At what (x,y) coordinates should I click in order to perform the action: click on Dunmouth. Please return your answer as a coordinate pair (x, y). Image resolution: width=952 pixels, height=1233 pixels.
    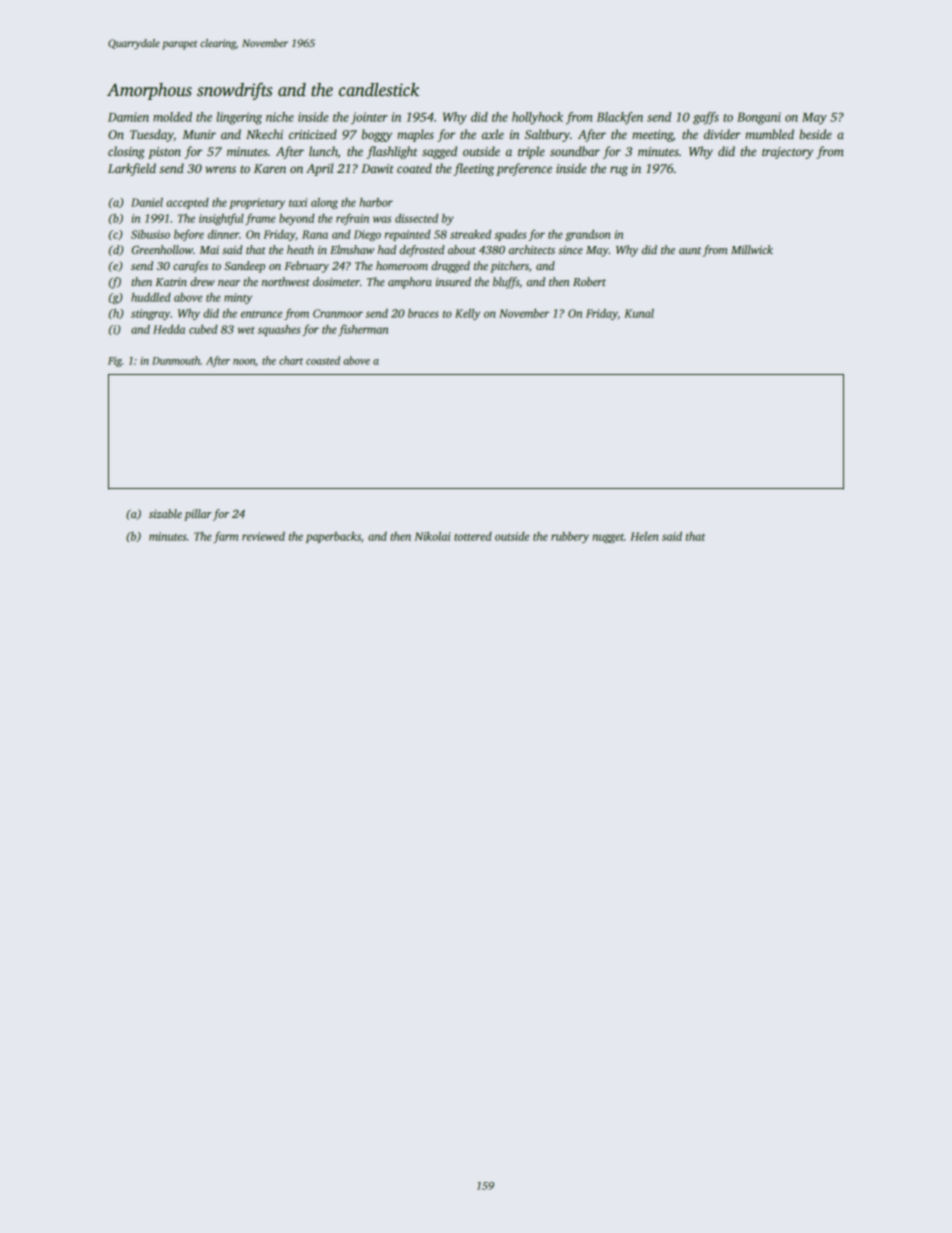
    Looking at the image, I should click on (176, 360).
